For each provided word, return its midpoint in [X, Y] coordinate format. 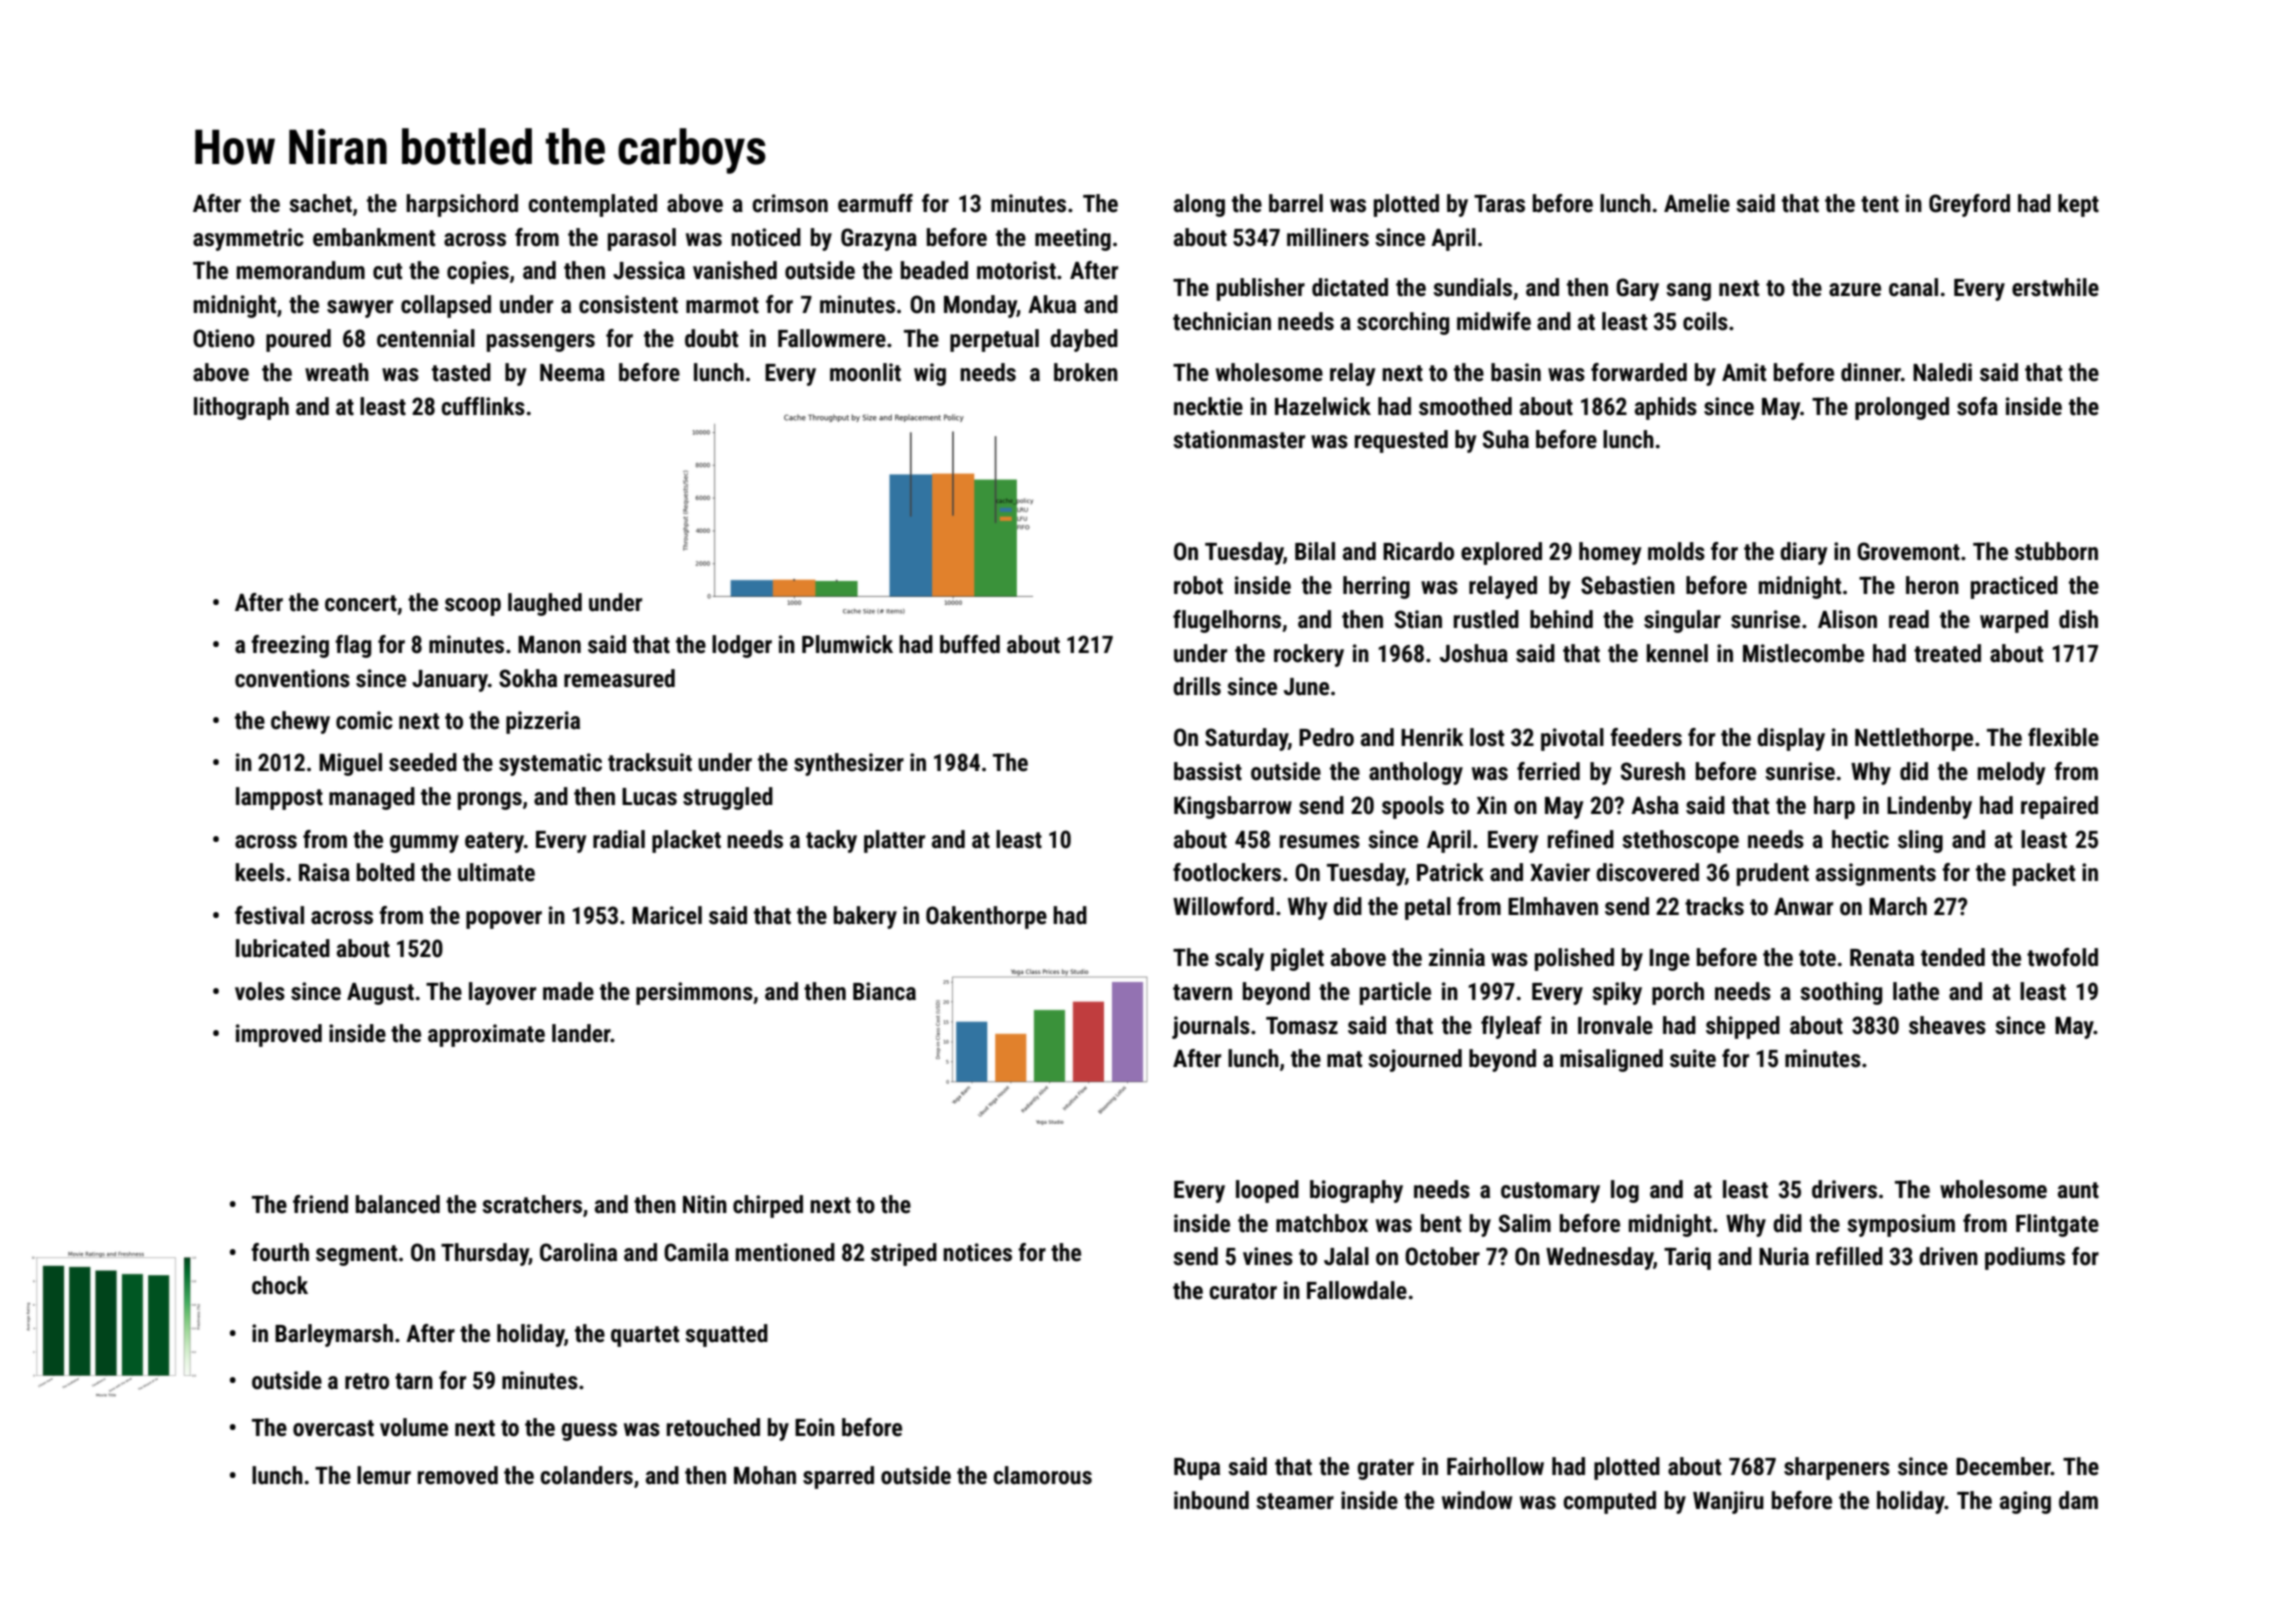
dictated [1350, 287]
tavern [1202, 992]
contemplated [592, 205]
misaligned [1611, 1060]
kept [2078, 205]
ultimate [496, 872]
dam [2078, 1500]
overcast [333, 1428]
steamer [1295, 1501]
